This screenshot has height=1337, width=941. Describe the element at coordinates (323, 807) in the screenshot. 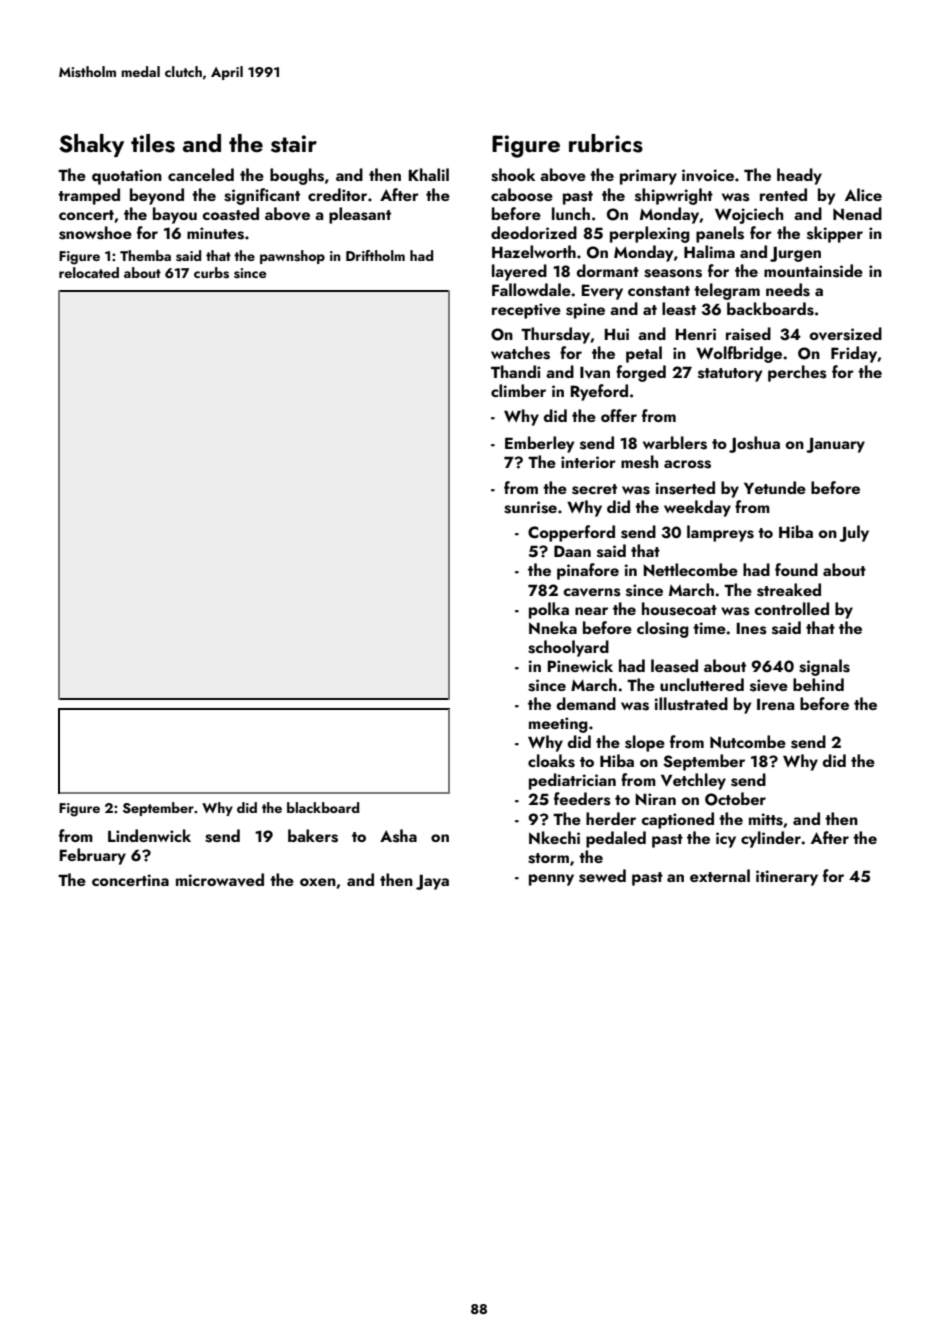

I see `blackboard` at that location.
